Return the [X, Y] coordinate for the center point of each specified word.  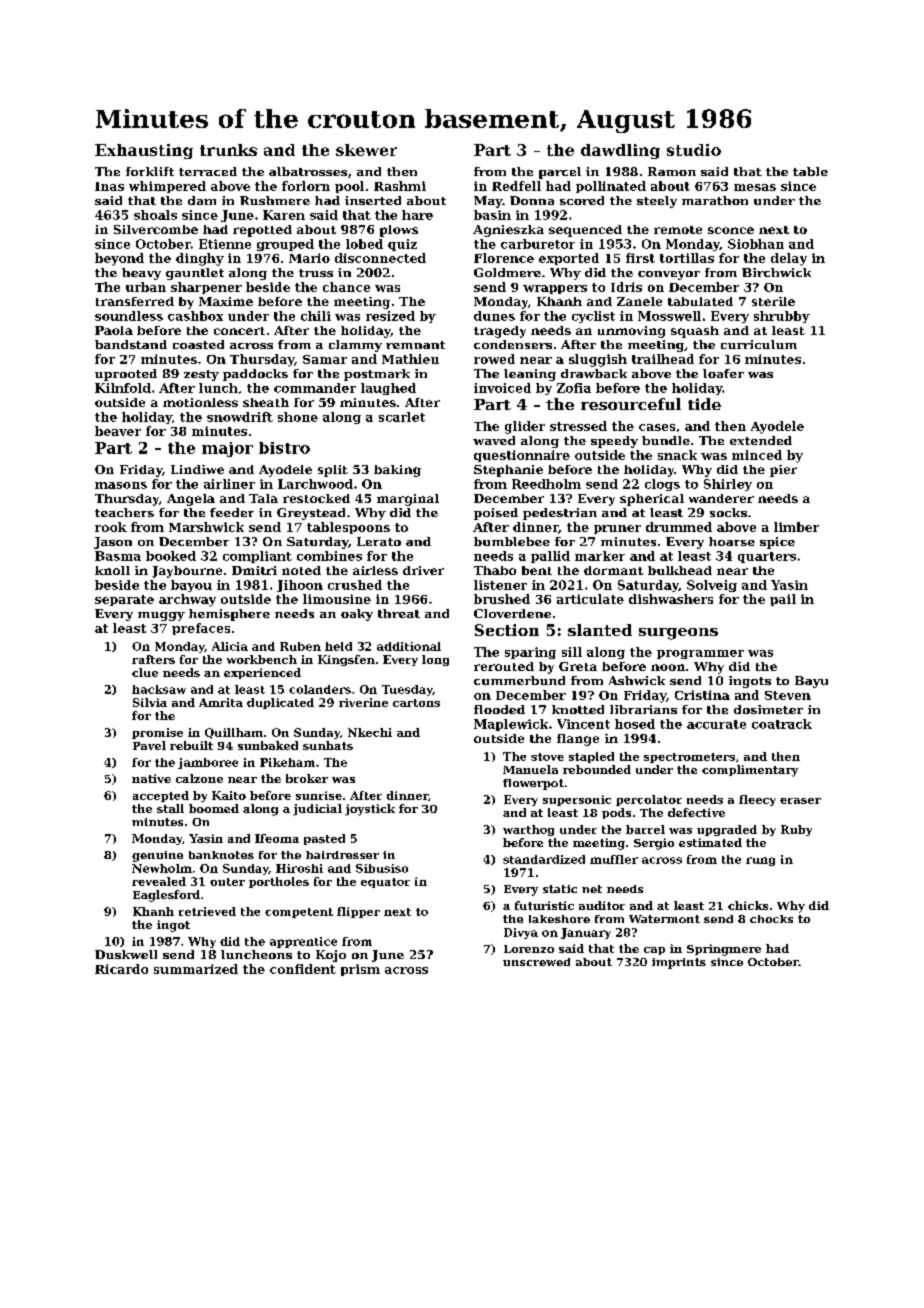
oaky [357, 615]
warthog [528, 830]
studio [694, 150]
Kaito [229, 795]
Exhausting [144, 151]
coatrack [782, 724]
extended [761, 440]
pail [783, 600]
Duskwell [126, 954]
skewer [366, 150]
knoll [112, 570]
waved [494, 440]
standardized [544, 859]
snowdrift [240, 417]
